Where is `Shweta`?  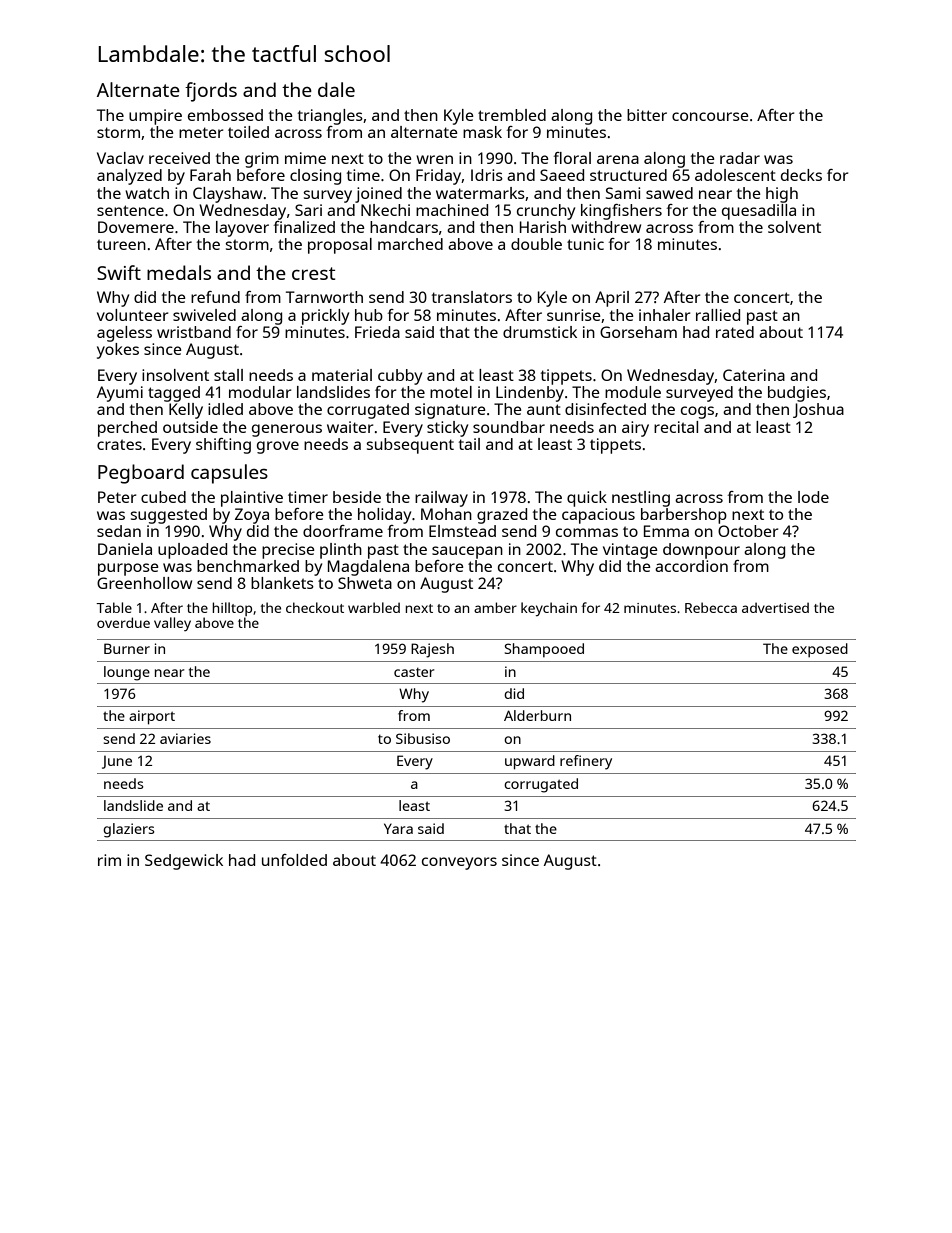
Shweta is located at coordinates (365, 583).
